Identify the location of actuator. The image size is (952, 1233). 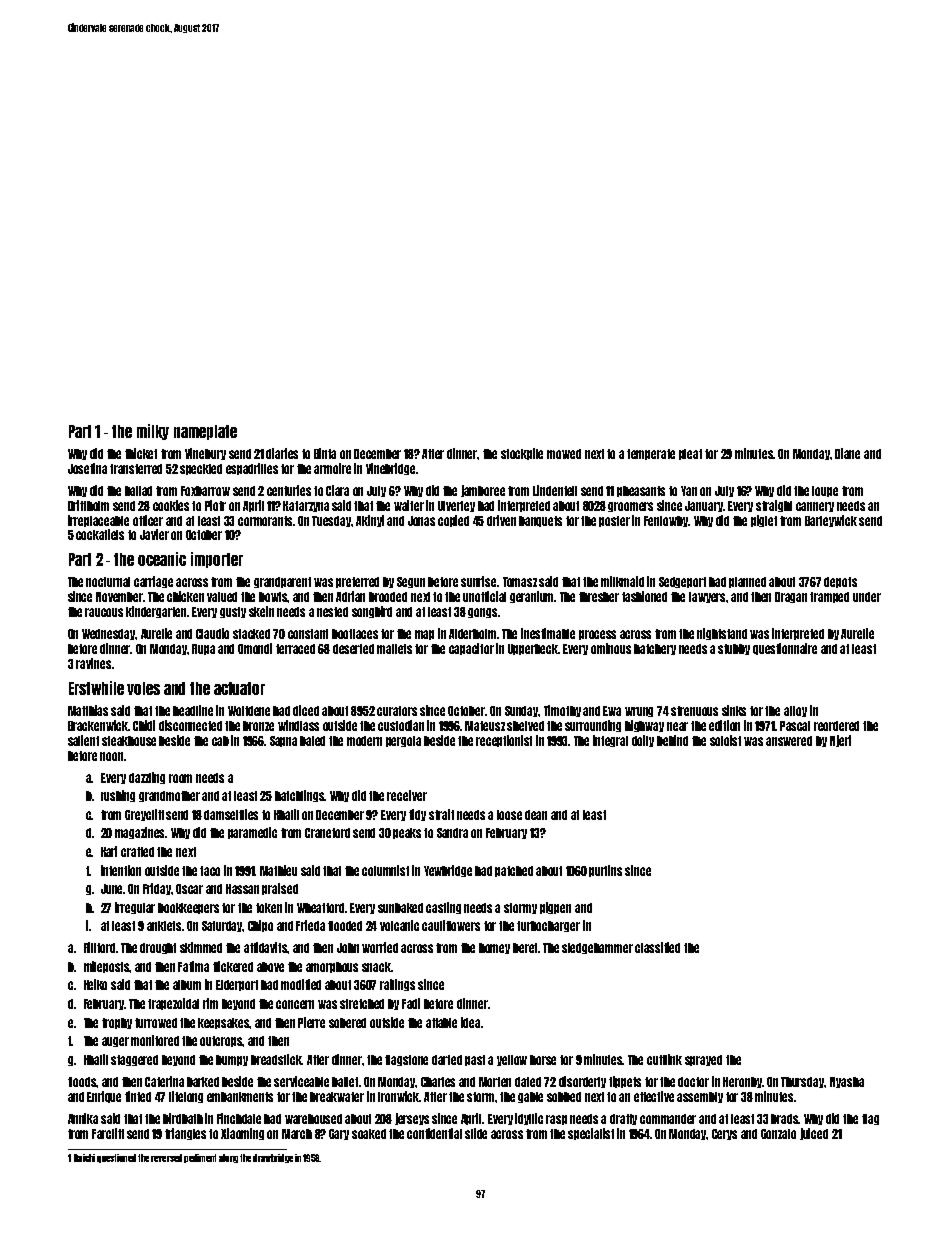
(239, 688).
